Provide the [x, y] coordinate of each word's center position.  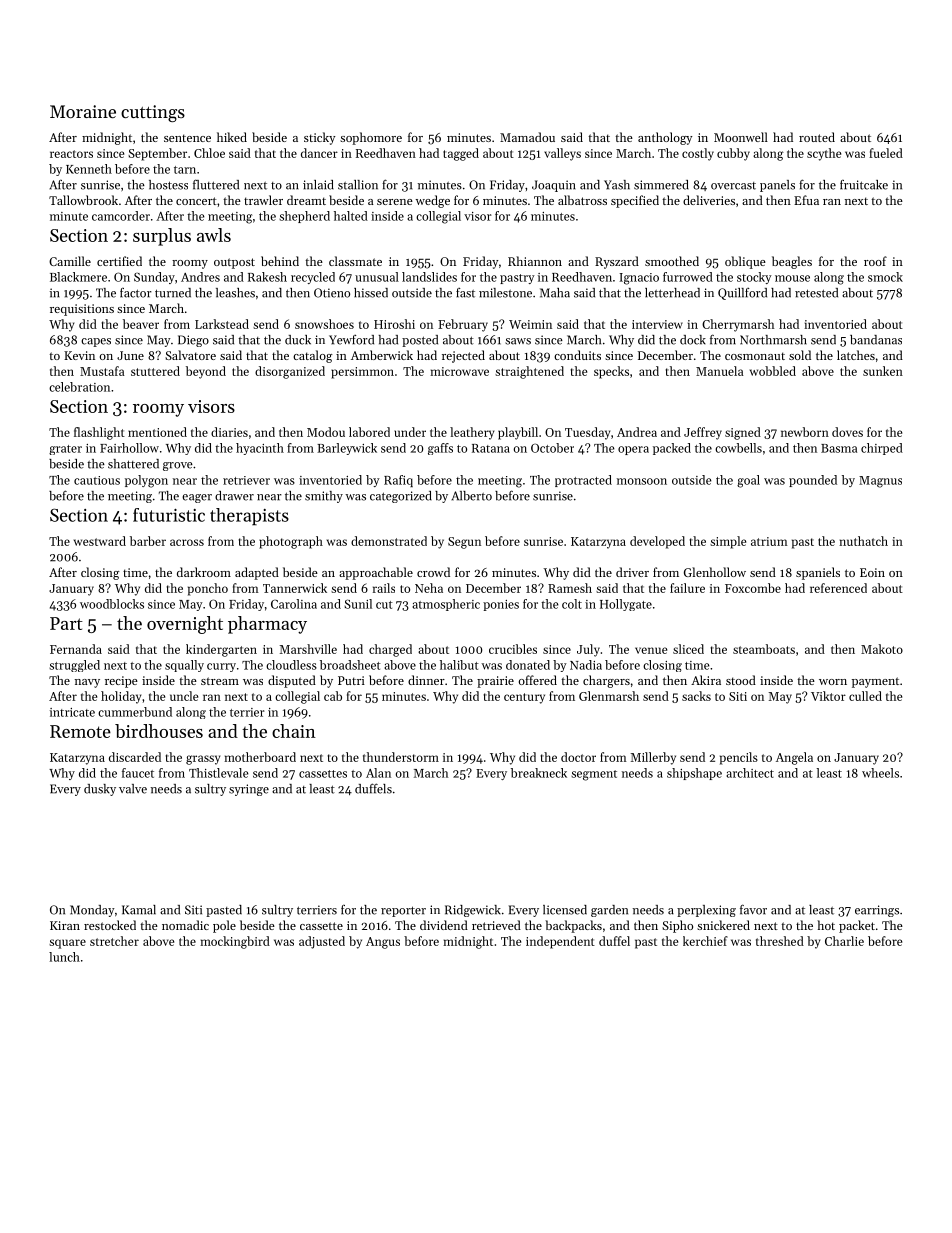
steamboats [764, 649]
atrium [769, 541]
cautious [97, 480]
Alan [378, 773]
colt [572, 604]
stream [220, 681]
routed [817, 137]
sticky [319, 138]
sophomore [371, 138]
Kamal [139, 910]
